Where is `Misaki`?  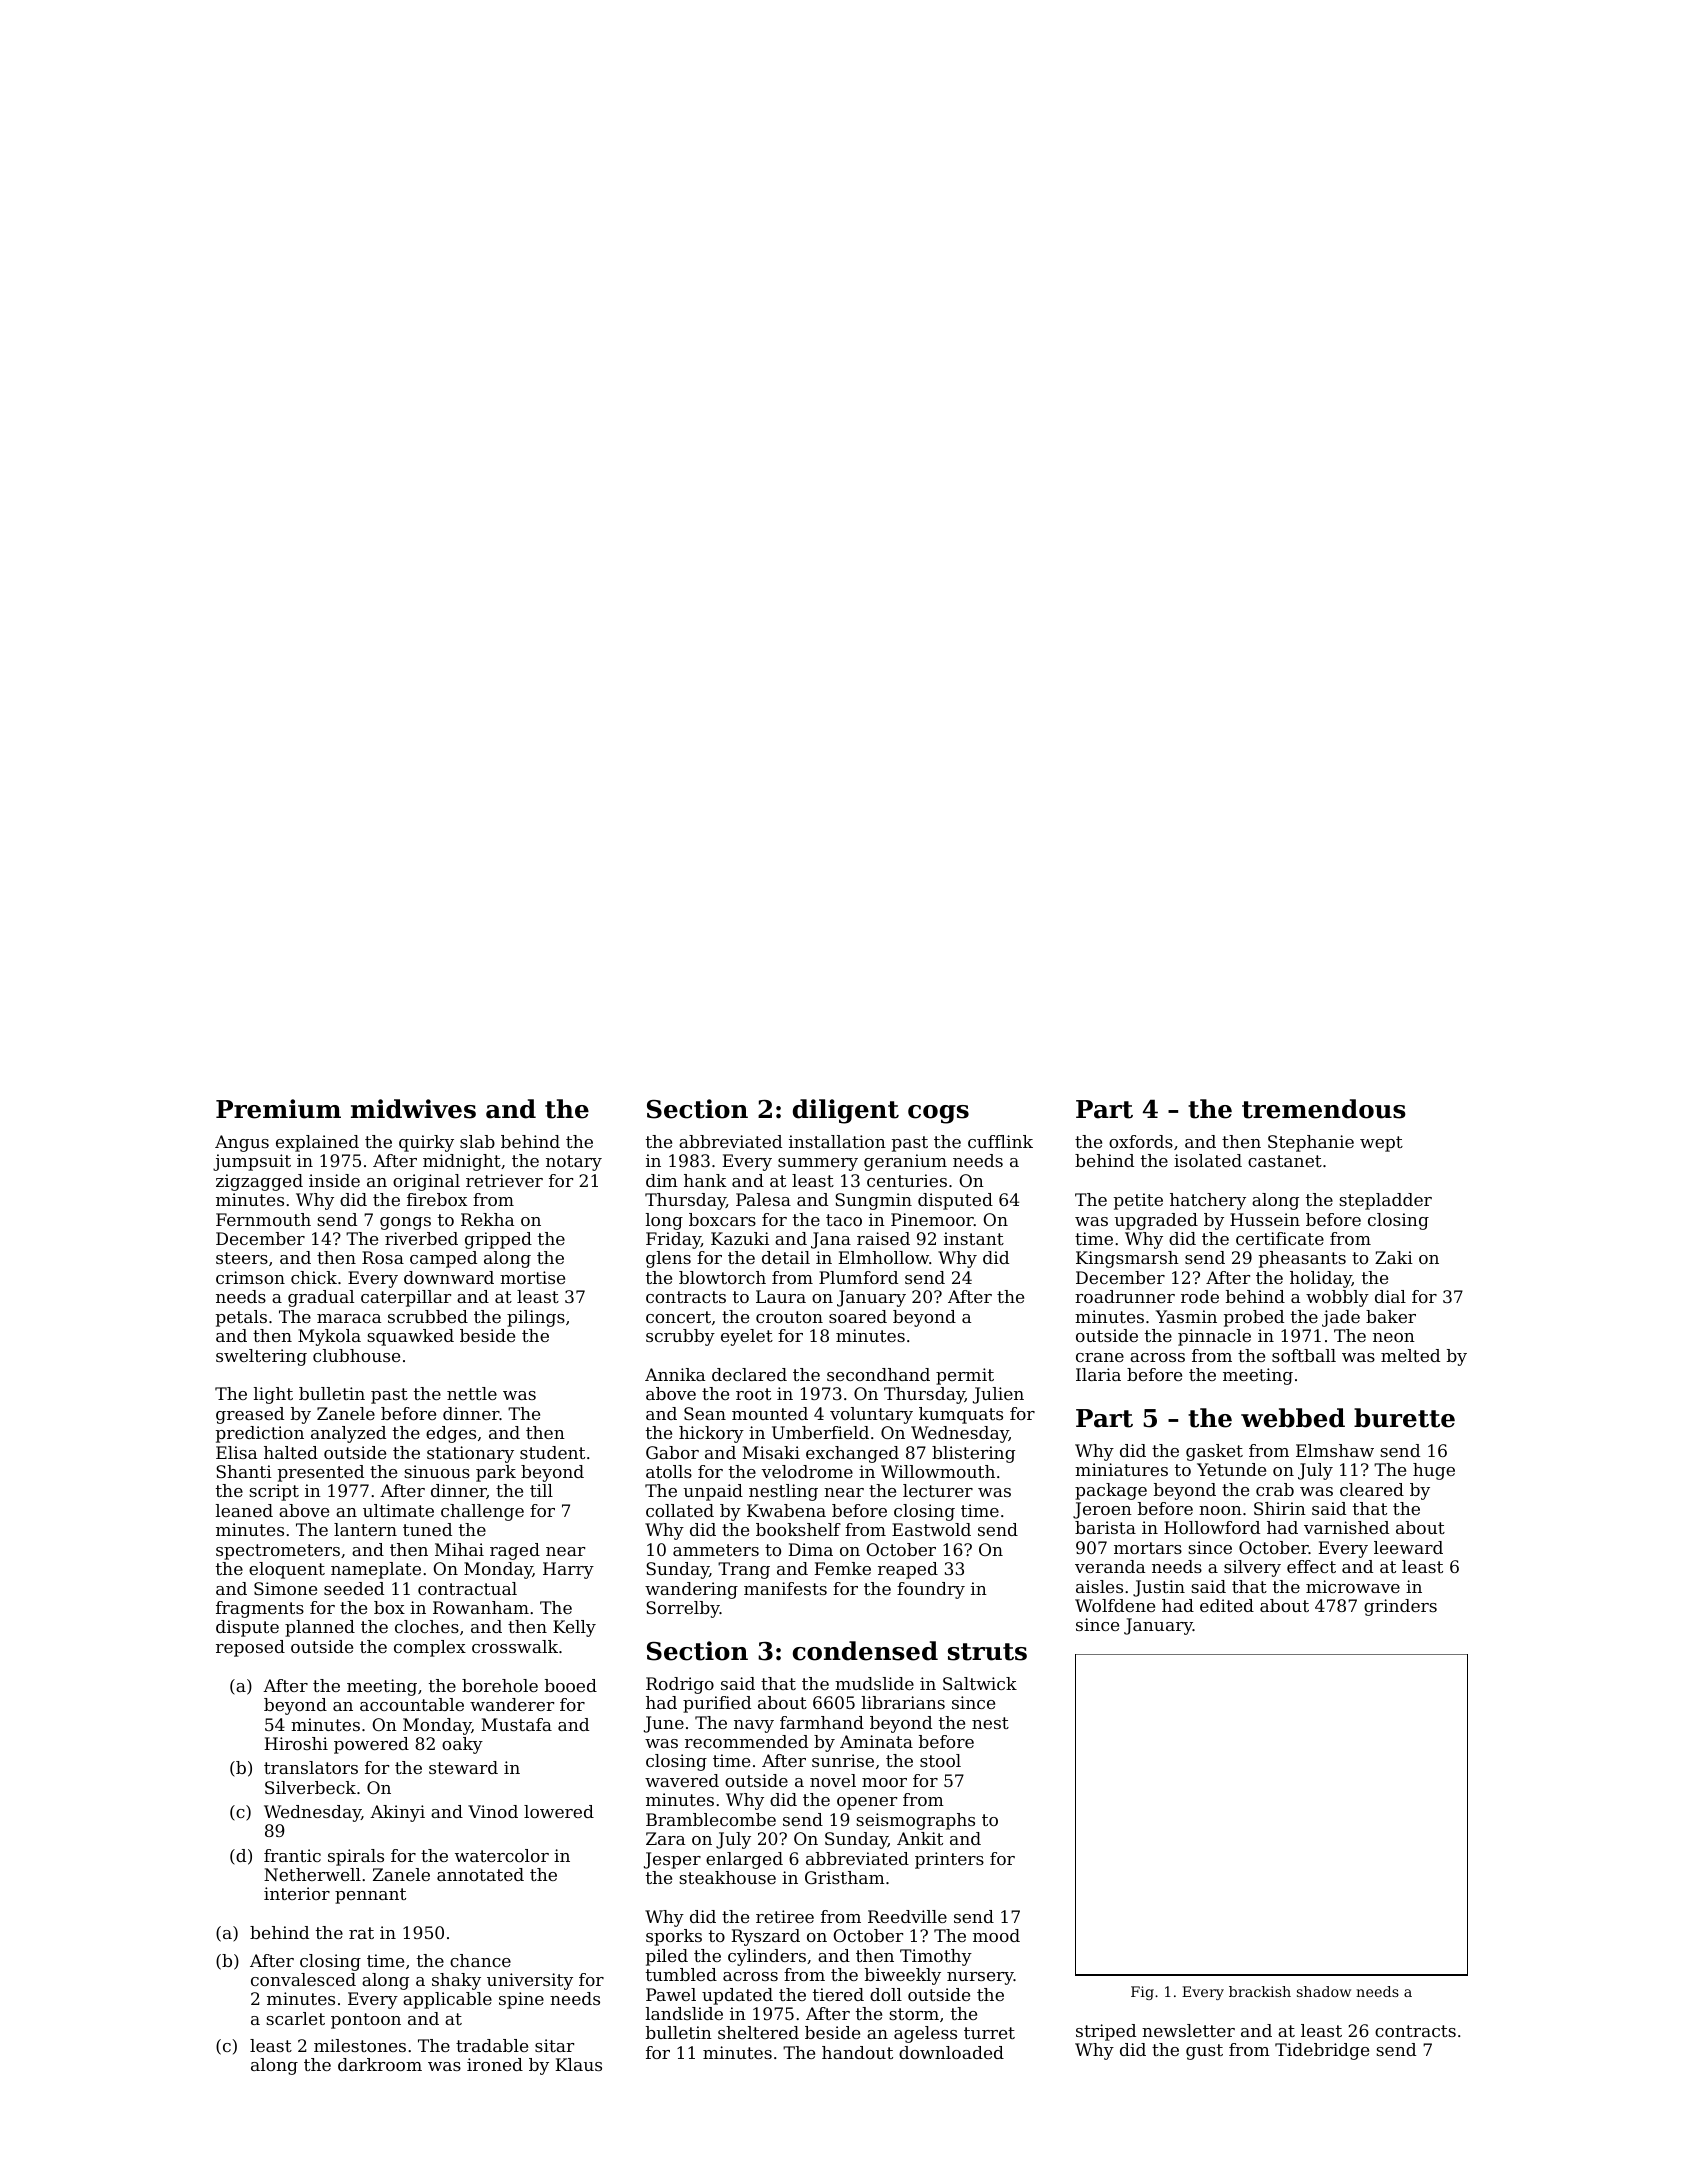 Misaki is located at coordinates (771, 1452).
